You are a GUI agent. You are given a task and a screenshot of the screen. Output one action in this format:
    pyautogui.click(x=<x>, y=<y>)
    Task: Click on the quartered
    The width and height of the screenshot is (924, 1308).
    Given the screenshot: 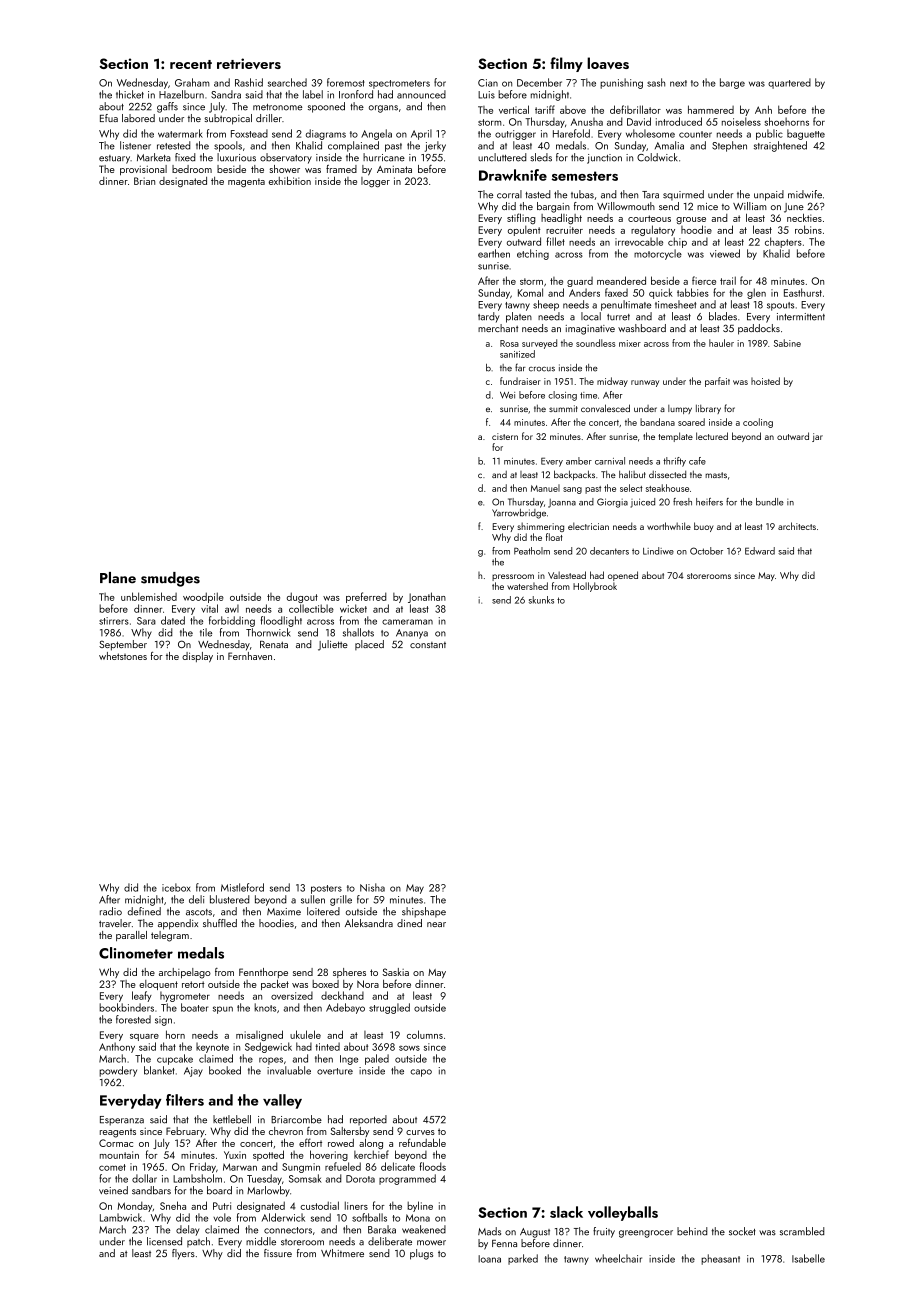 What is the action you would take?
    pyautogui.click(x=789, y=83)
